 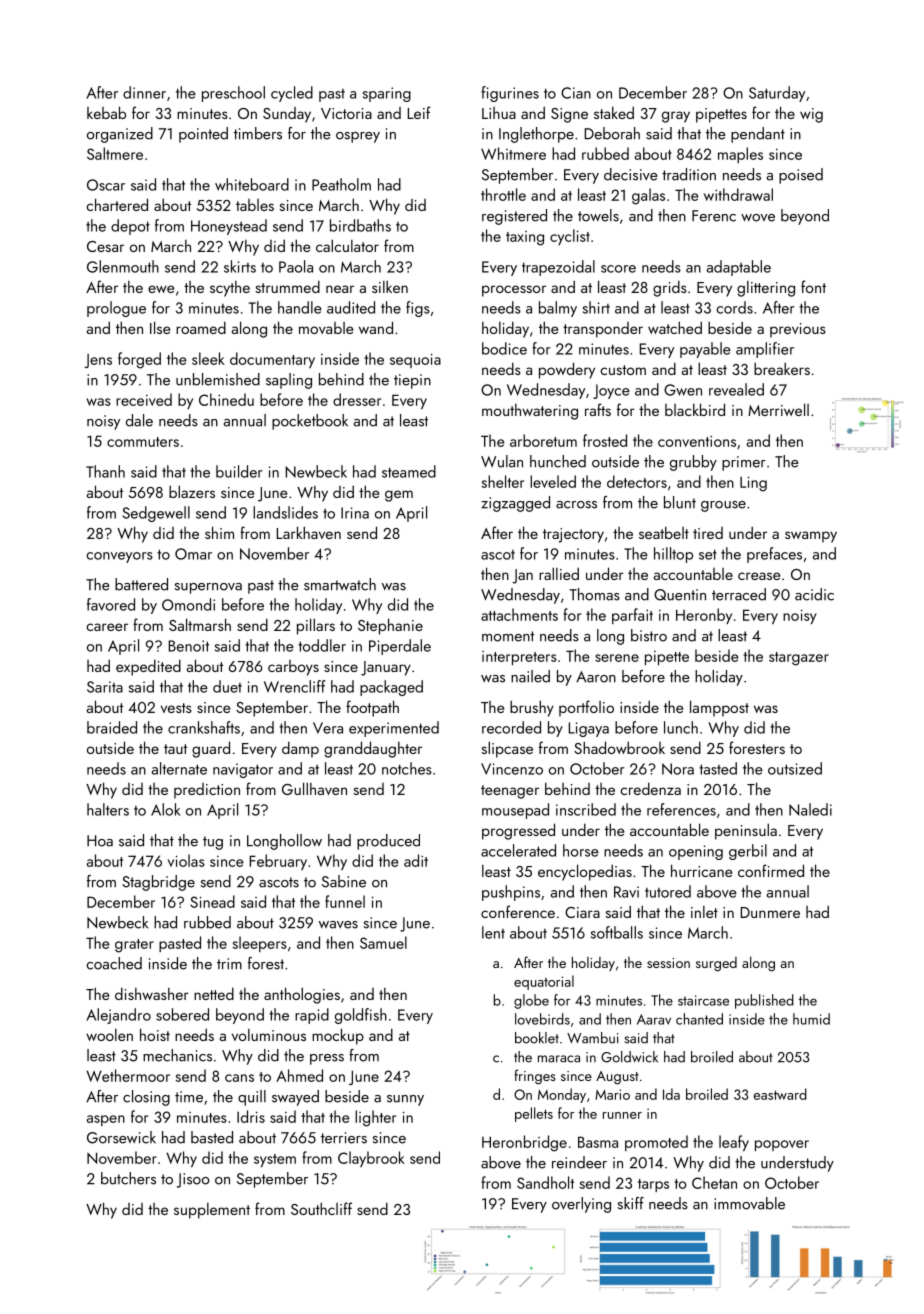 What do you see at coordinates (714, 1182) in the screenshot?
I see `Chetan` at bounding box center [714, 1182].
